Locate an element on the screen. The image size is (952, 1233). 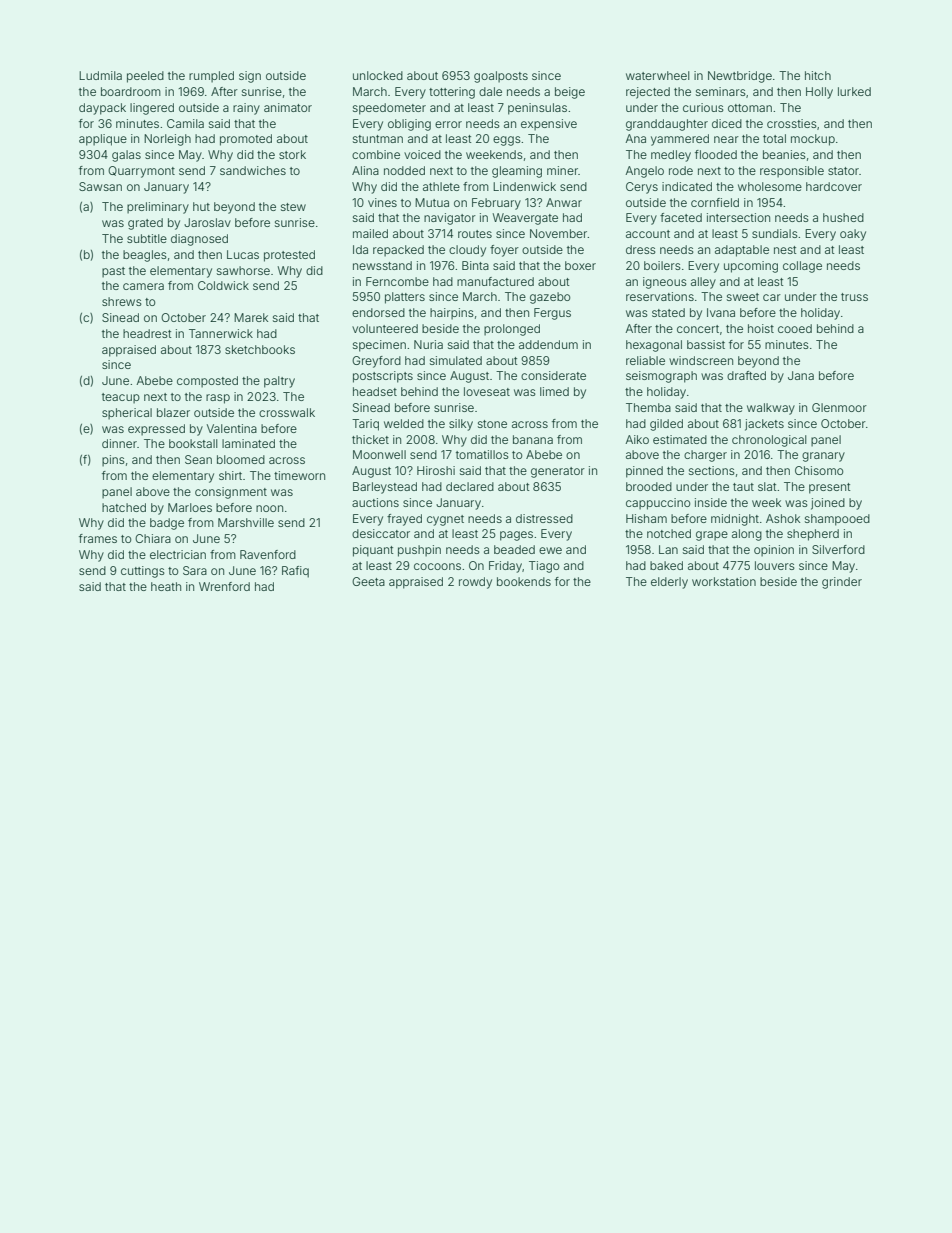
collage is located at coordinates (802, 267).
